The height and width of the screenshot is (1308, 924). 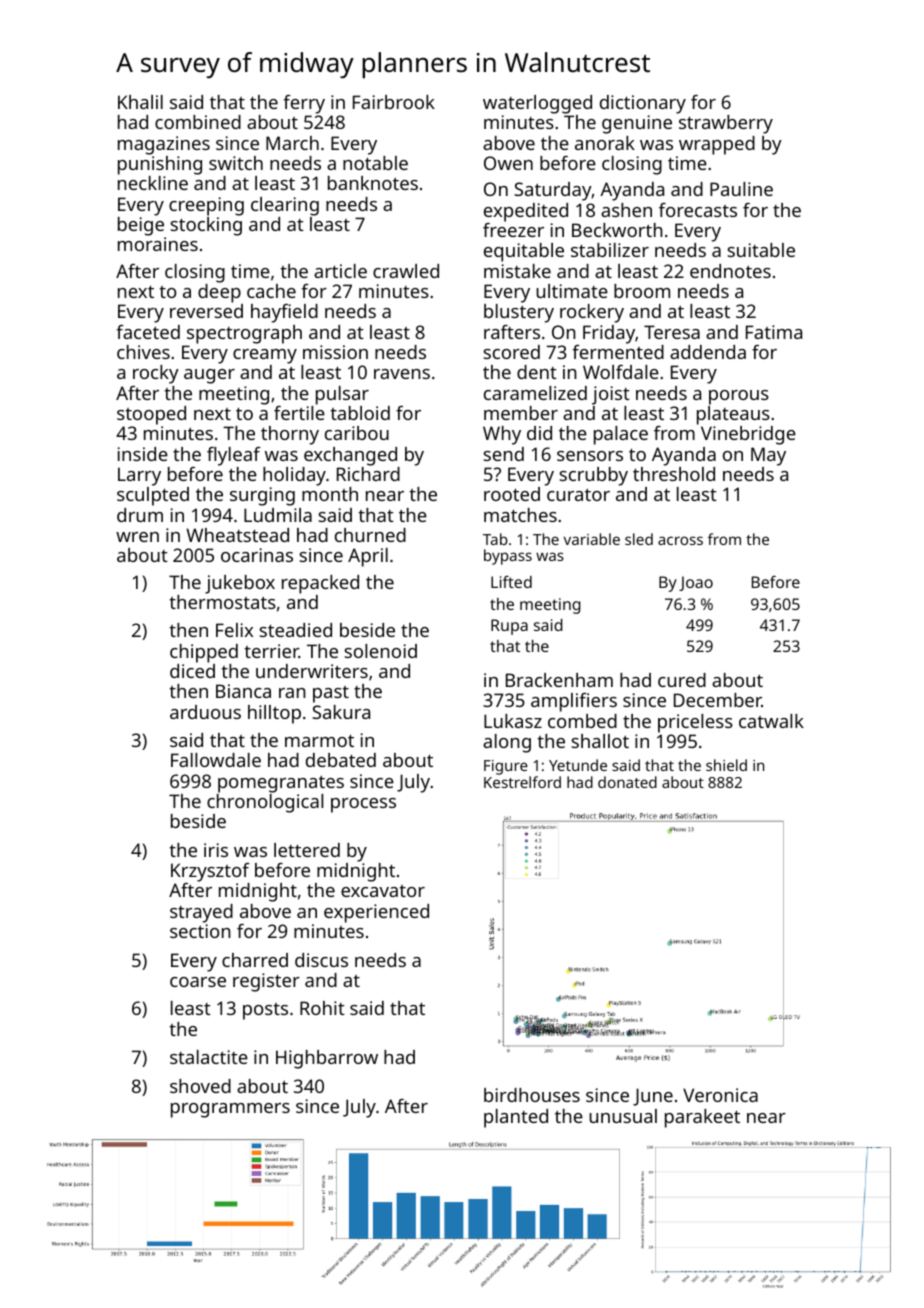 What do you see at coordinates (522, 782) in the screenshot?
I see `Kestrelford` at bounding box center [522, 782].
